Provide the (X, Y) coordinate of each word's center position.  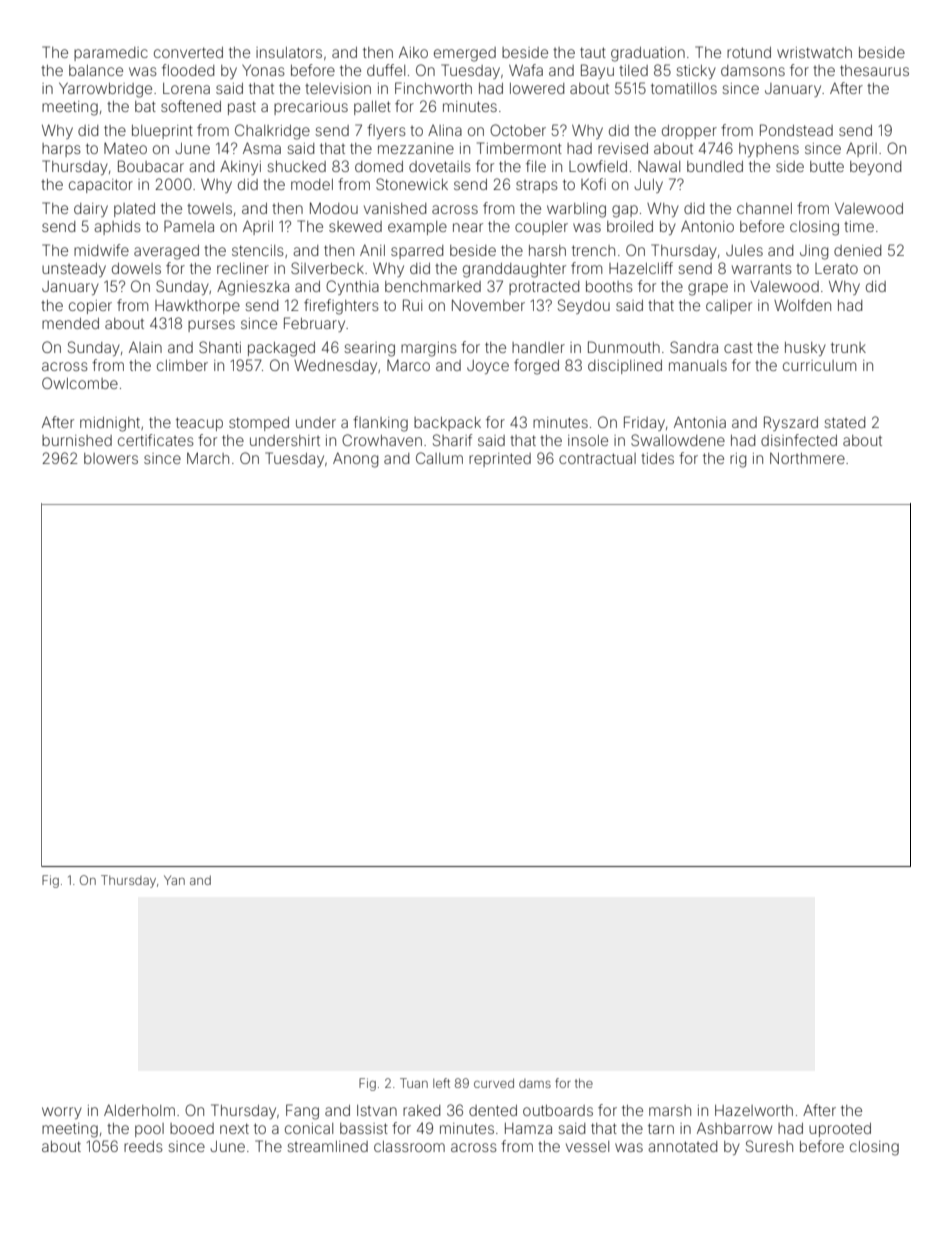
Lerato (836, 268)
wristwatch (814, 52)
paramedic (111, 54)
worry (62, 1113)
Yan (174, 880)
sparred (417, 252)
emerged (465, 54)
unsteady (74, 270)
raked (421, 1110)
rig (738, 460)
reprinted (500, 460)
